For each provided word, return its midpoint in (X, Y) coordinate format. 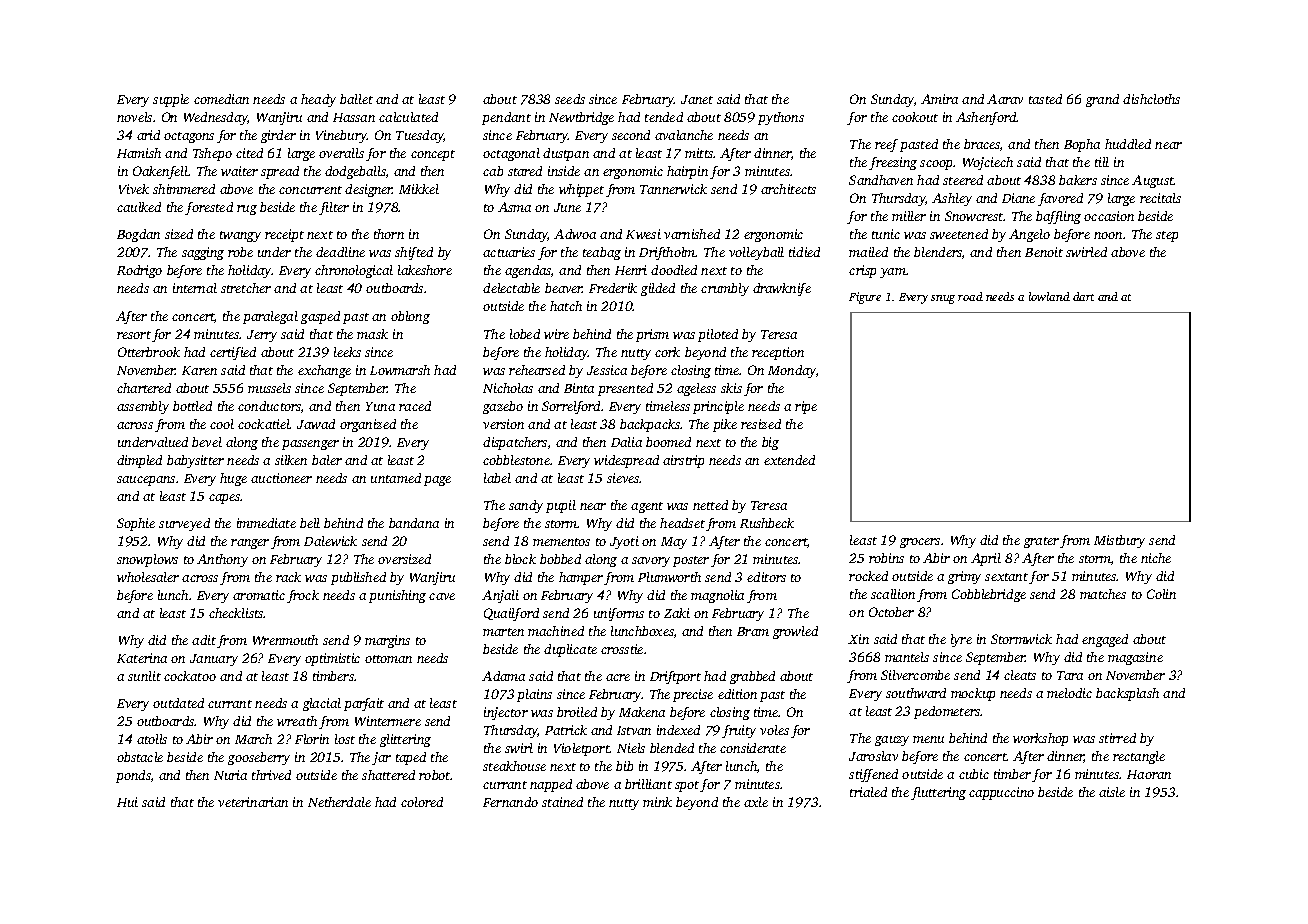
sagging (203, 253)
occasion (1109, 216)
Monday (792, 371)
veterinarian (253, 802)
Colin (1161, 594)
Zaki (677, 613)
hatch (566, 306)
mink (657, 802)
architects (788, 189)
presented (625, 389)
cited (249, 153)
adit (204, 640)
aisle (1112, 792)
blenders (938, 252)
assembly (143, 407)
